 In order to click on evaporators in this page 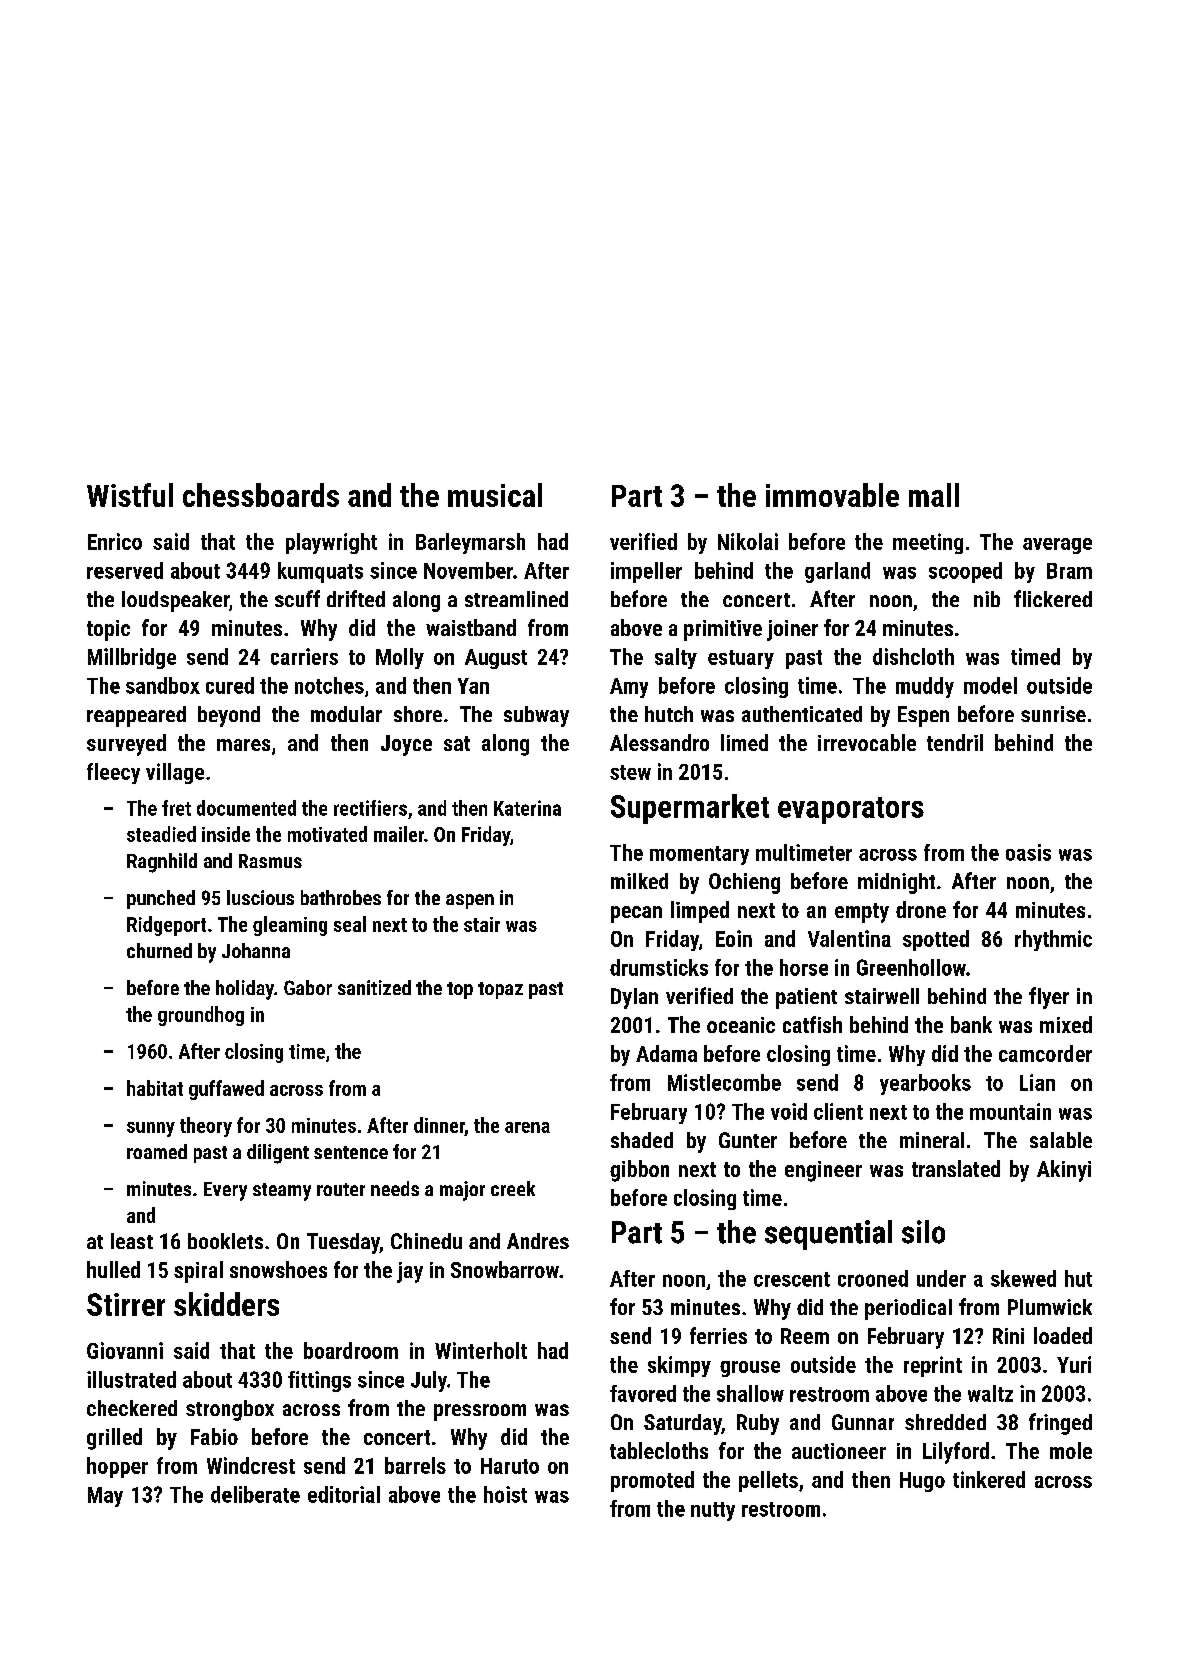, I will do `click(851, 810)`.
